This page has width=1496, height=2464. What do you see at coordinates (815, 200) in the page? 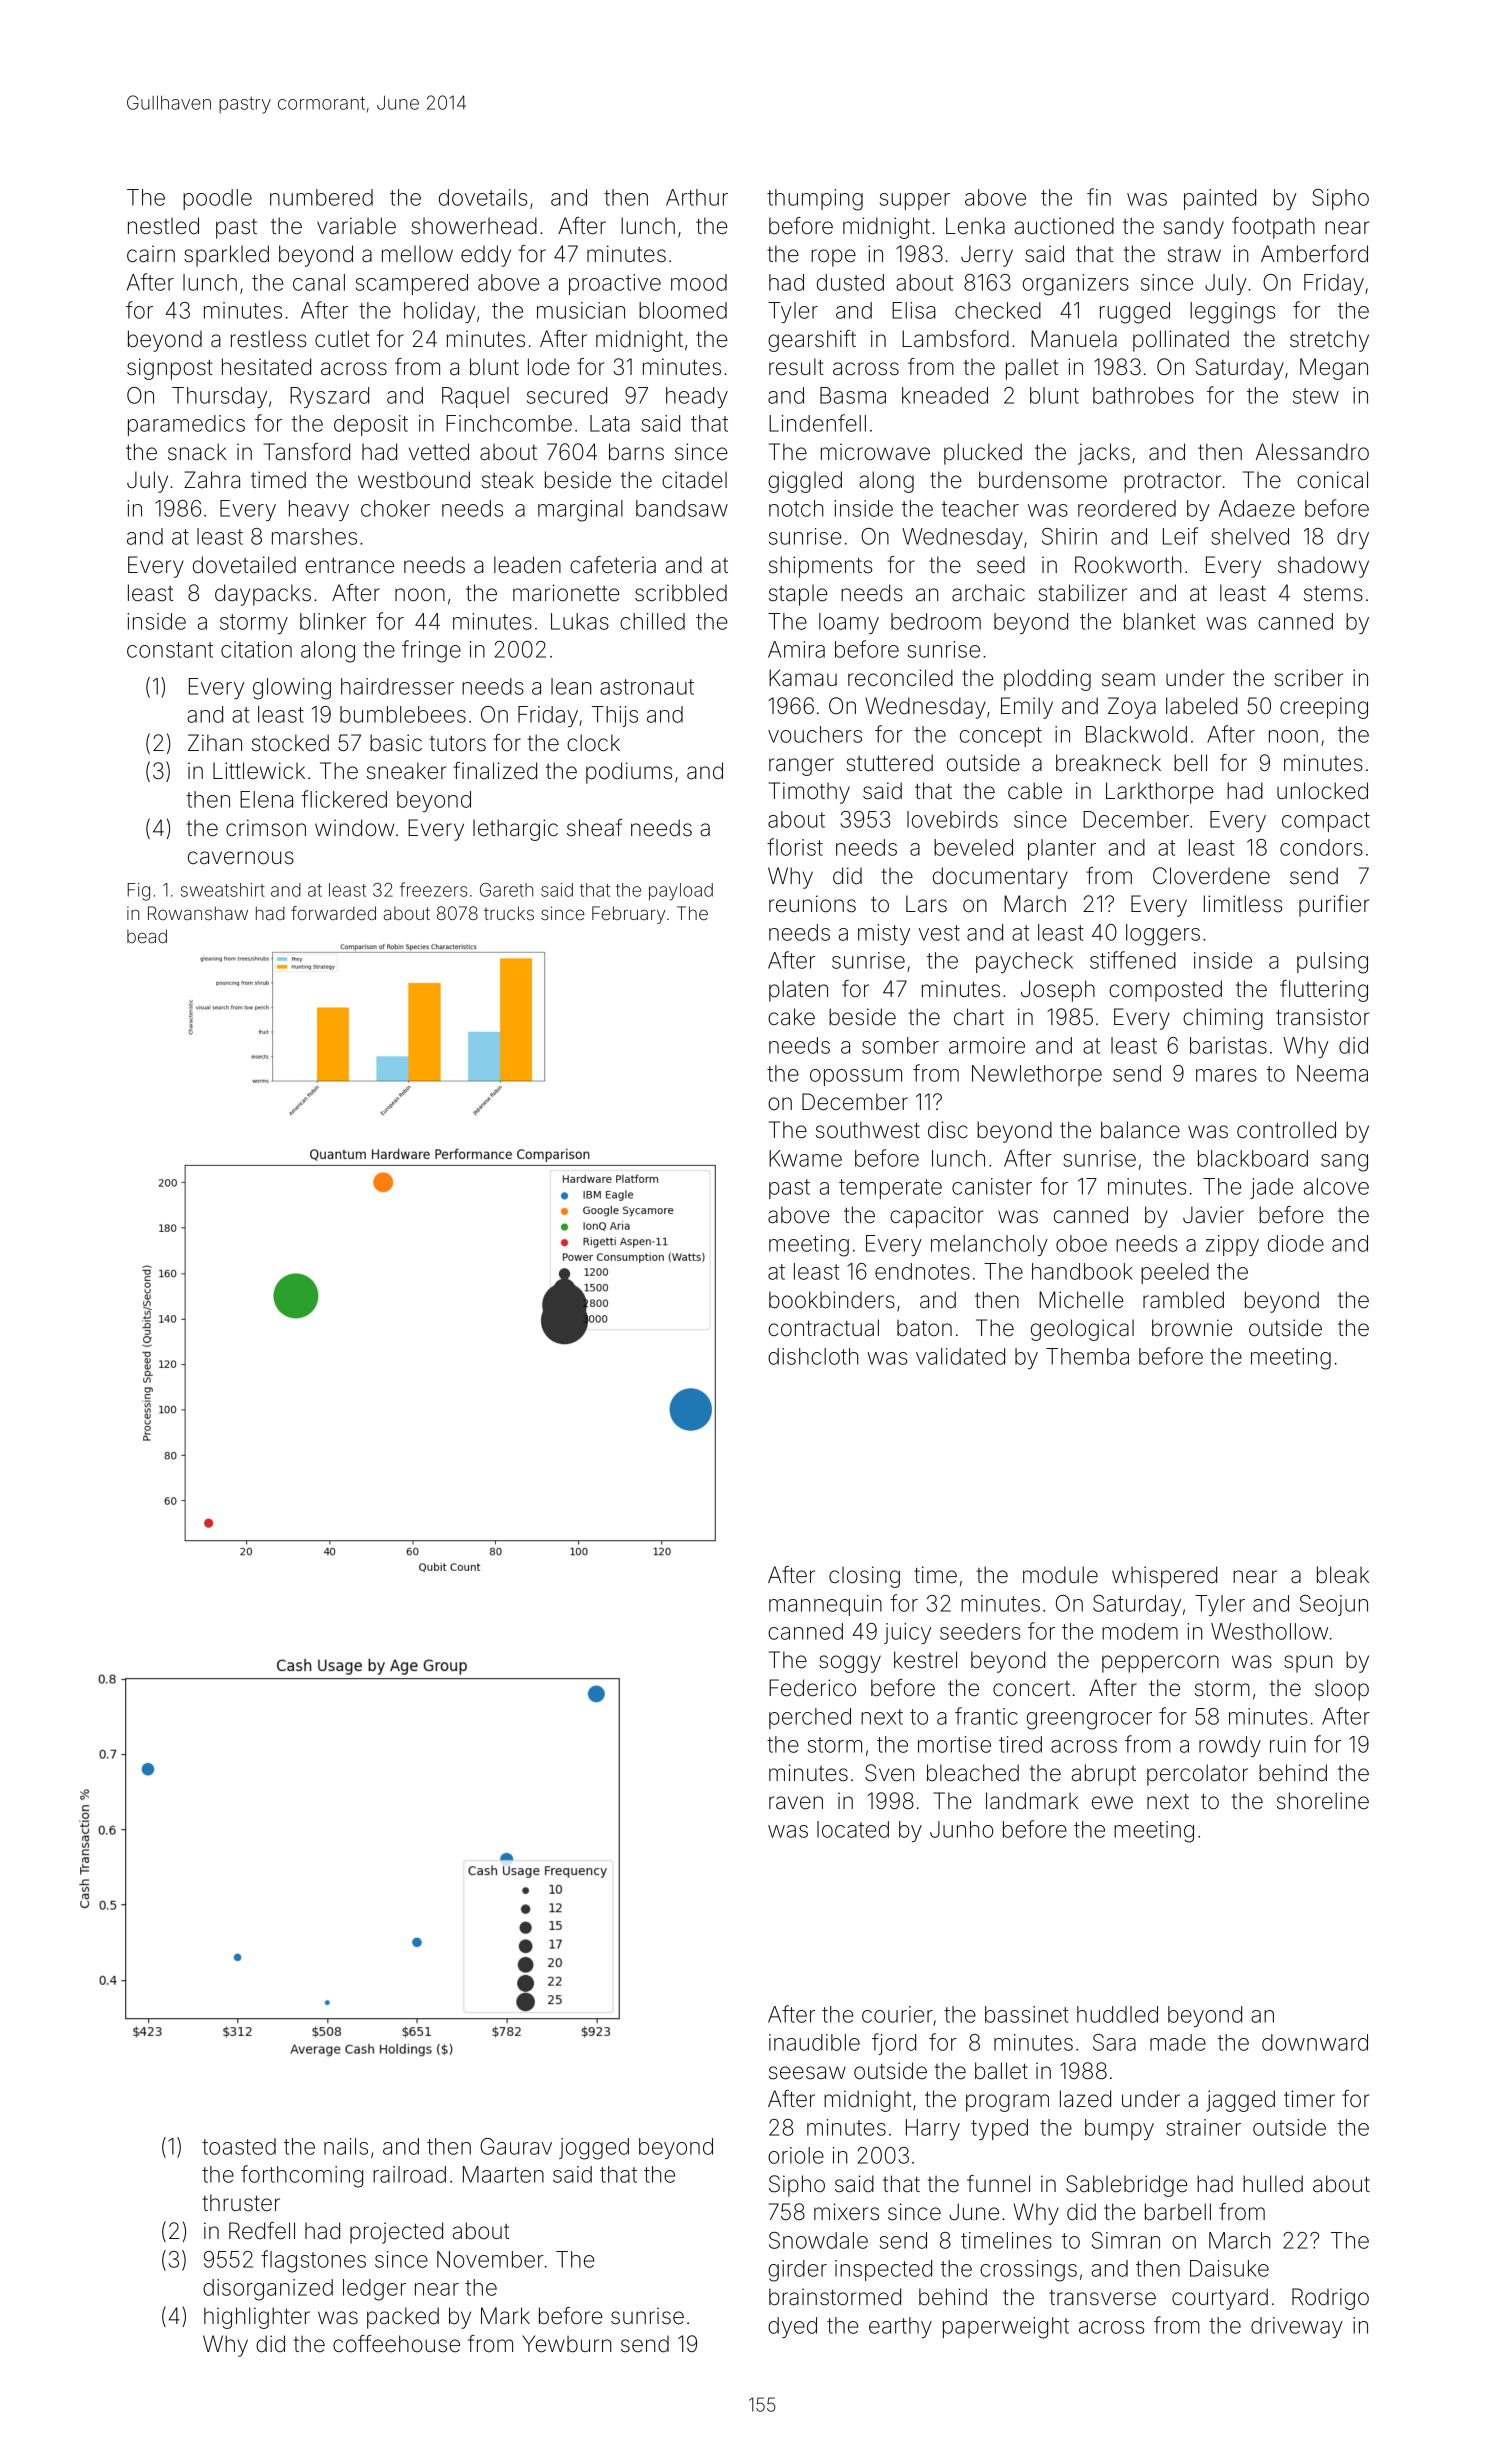
I see `thumping` at bounding box center [815, 200].
